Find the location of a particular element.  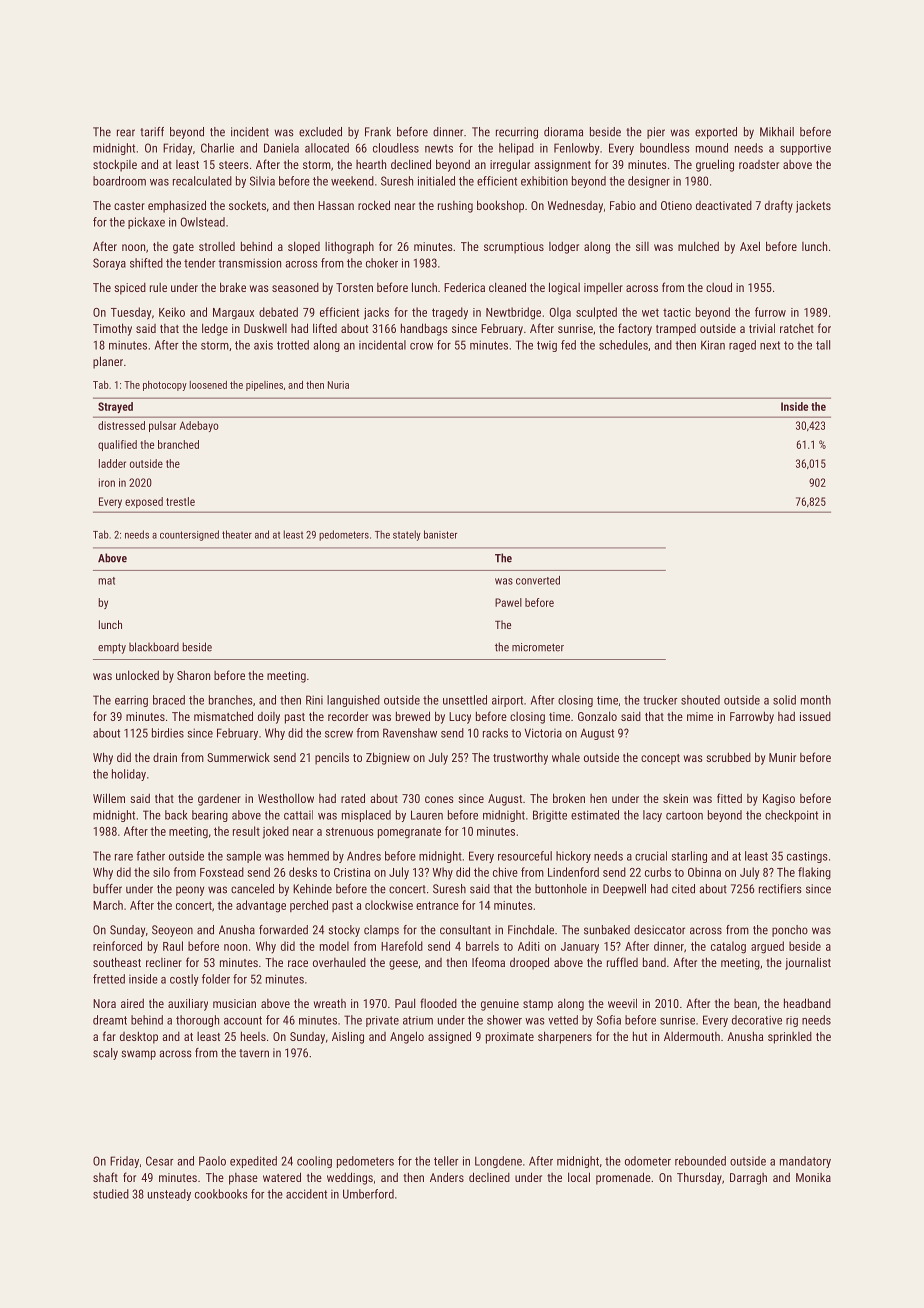

Fenlowby is located at coordinates (577, 149).
